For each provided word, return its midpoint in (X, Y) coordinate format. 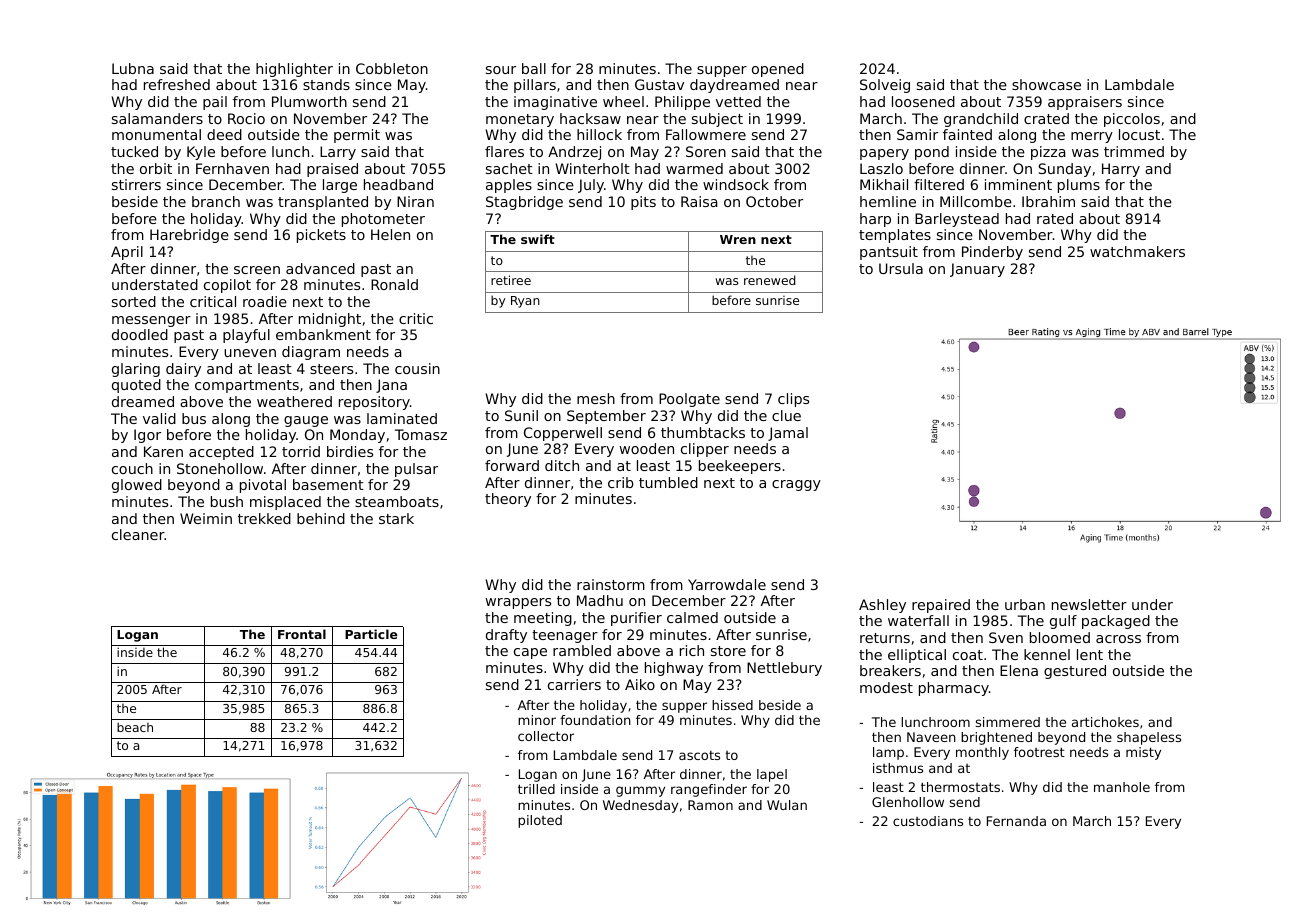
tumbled (668, 482)
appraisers (1085, 103)
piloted (540, 821)
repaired (941, 606)
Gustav (659, 84)
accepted (221, 453)
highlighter (294, 70)
